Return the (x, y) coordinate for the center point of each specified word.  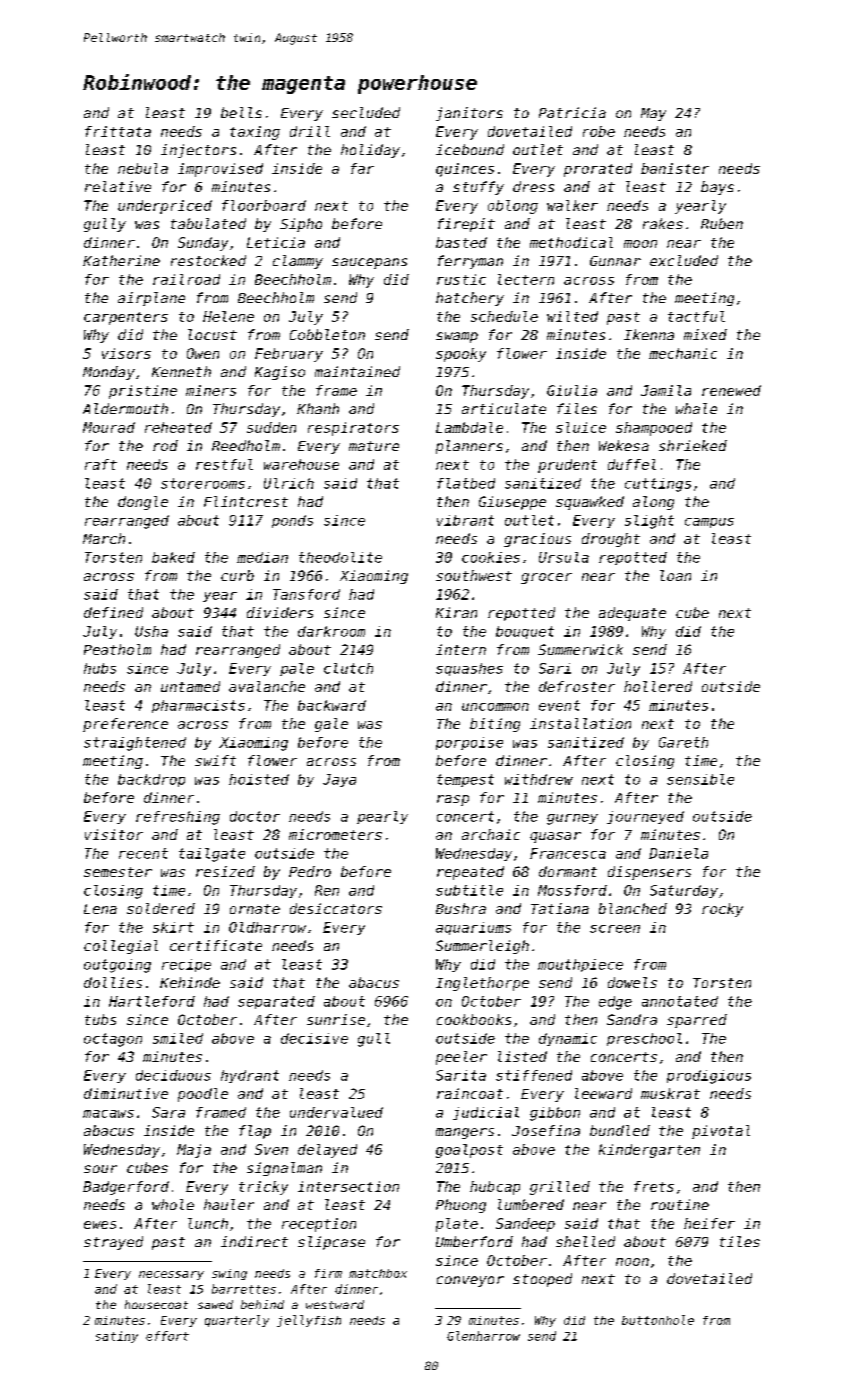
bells (241, 112)
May (653, 114)
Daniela (678, 853)
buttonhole (658, 1320)
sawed (215, 1304)
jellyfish (309, 1321)
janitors (469, 114)
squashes (469, 669)
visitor (114, 834)
